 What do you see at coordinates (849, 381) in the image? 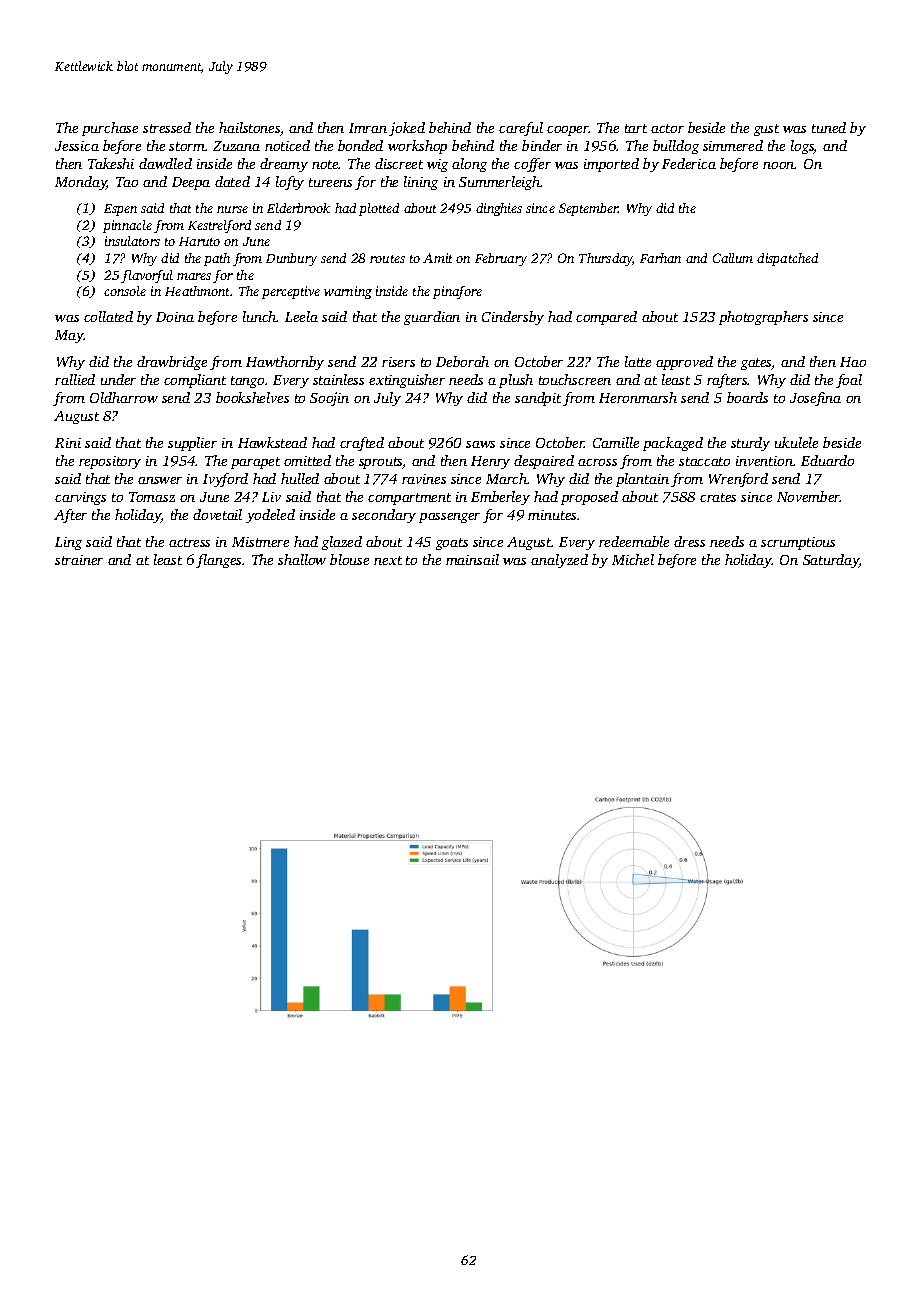
I see `foal` at bounding box center [849, 381].
